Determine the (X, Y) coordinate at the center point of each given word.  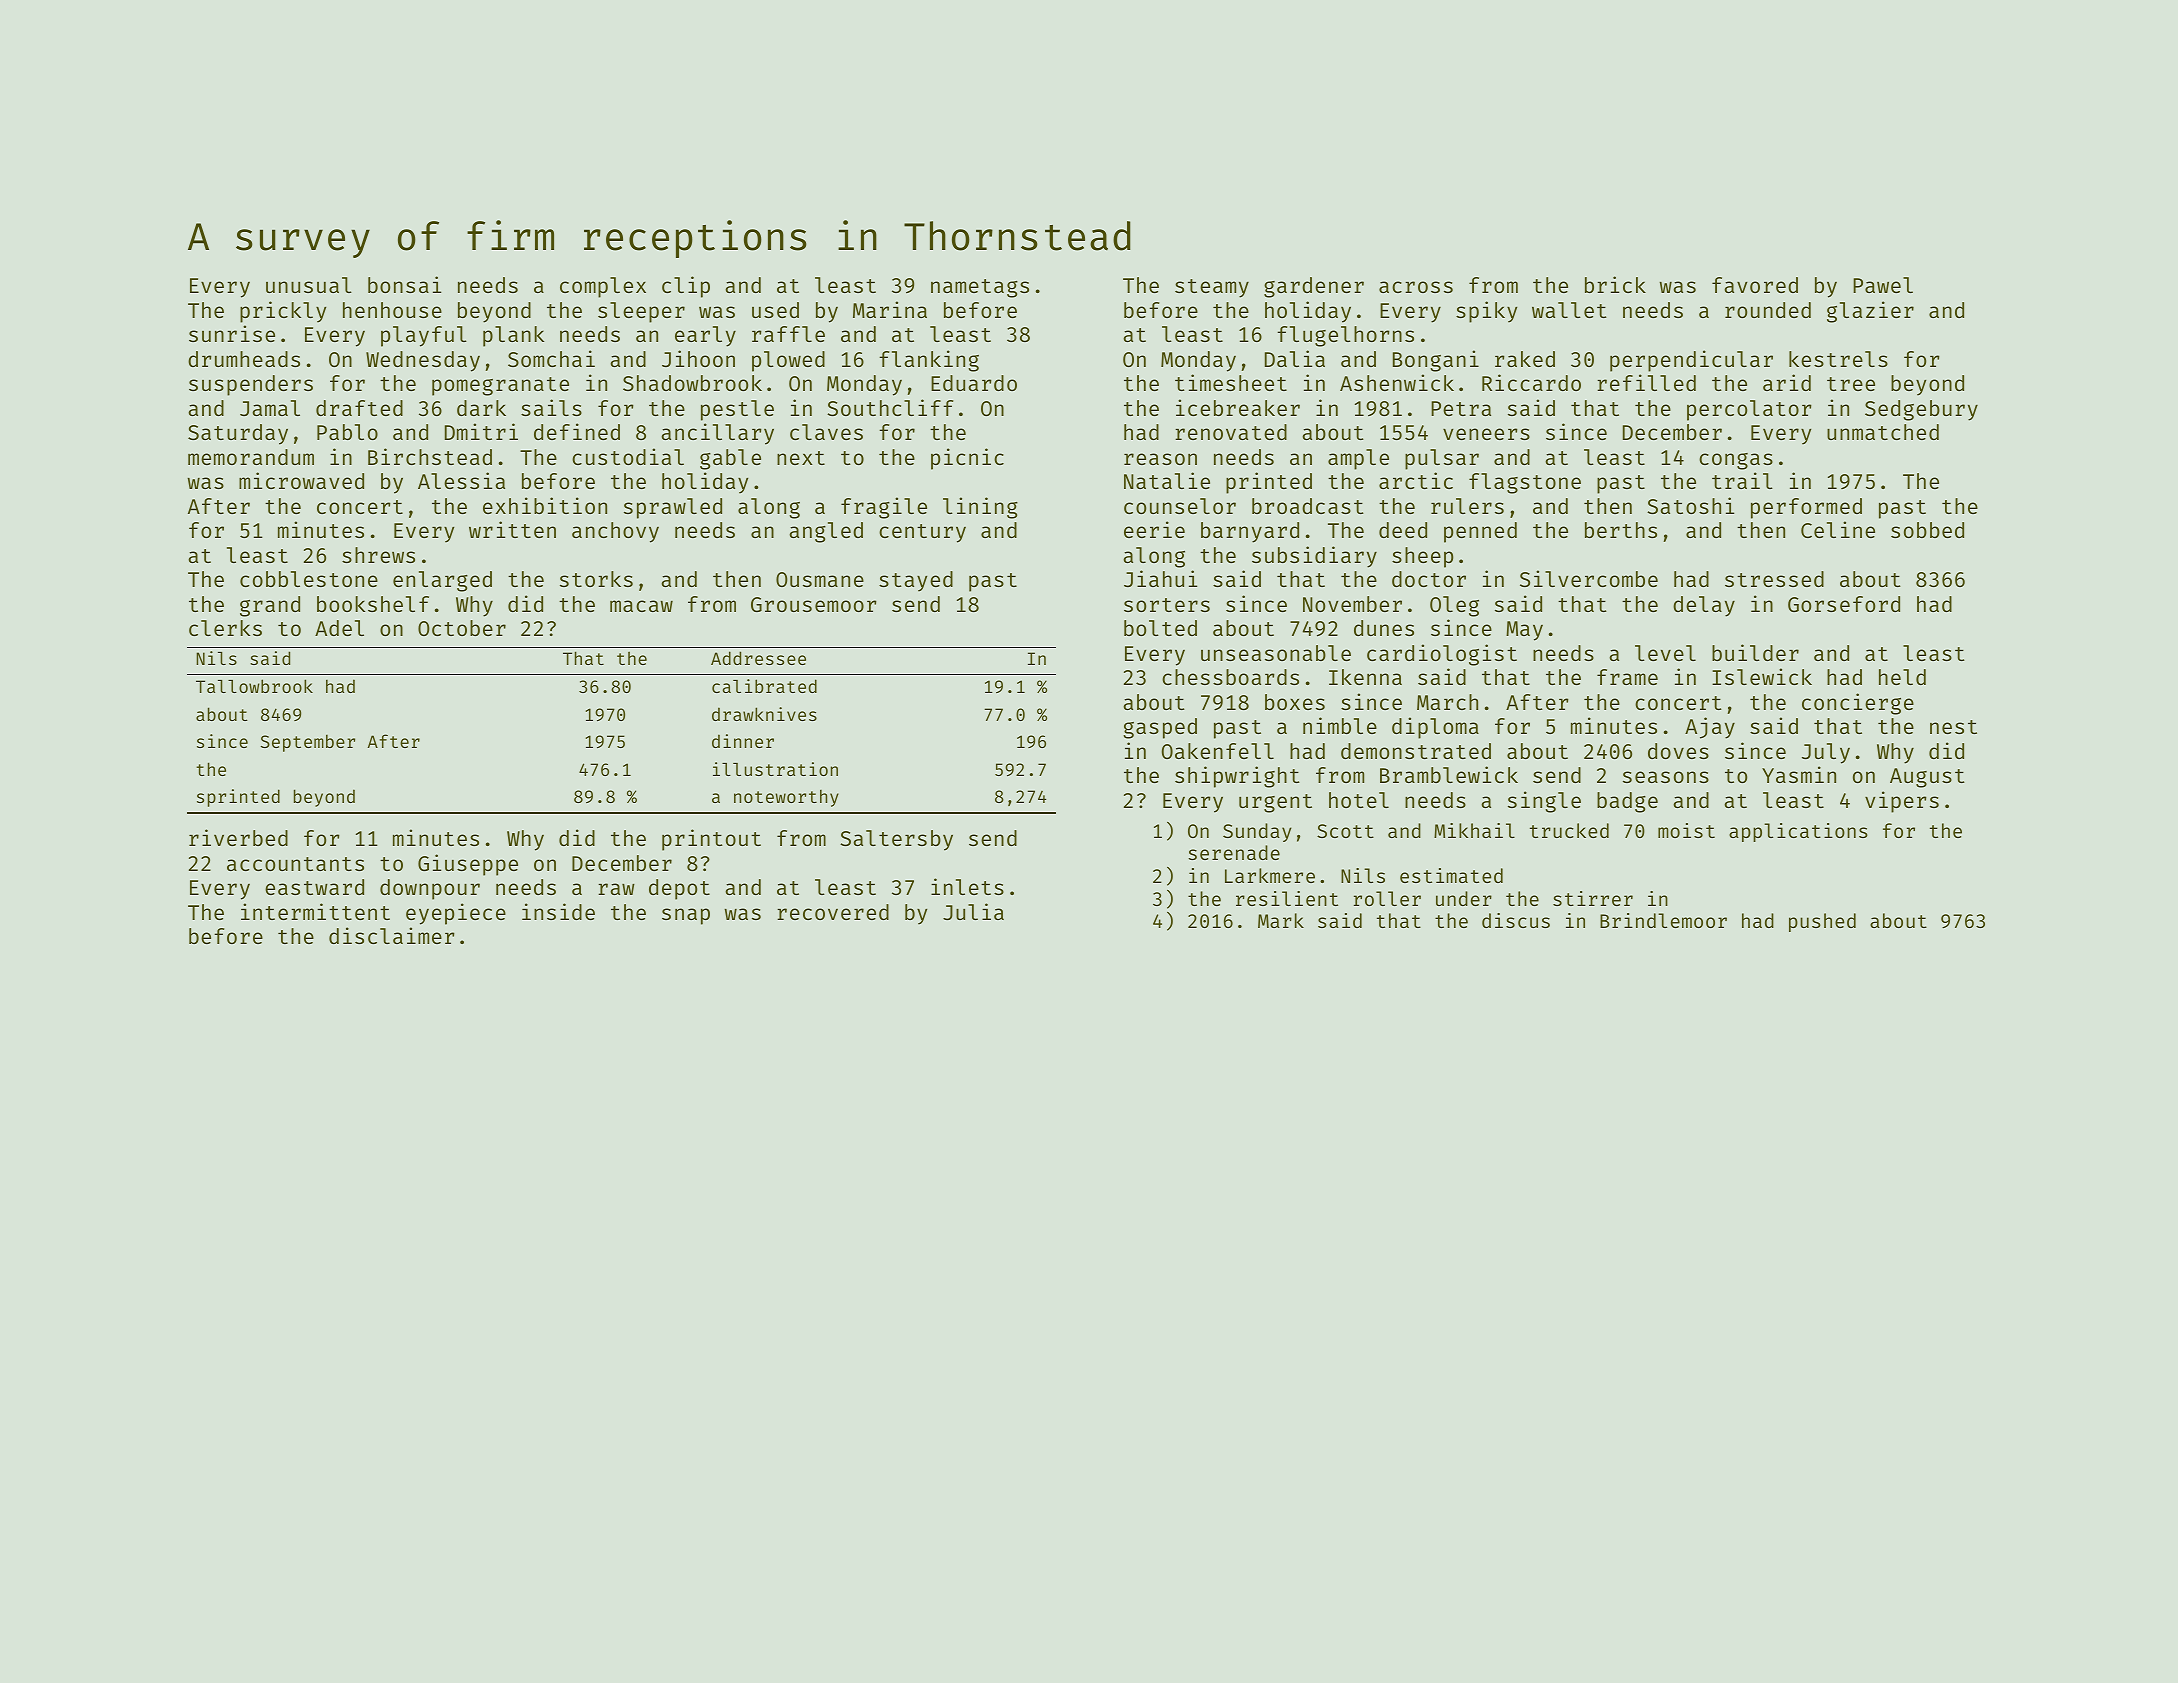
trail (1742, 480)
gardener (1314, 287)
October (462, 628)
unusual (309, 285)
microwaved (301, 480)
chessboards (1230, 677)
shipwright (1237, 777)
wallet (1569, 310)
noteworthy (786, 798)
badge (1627, 802)
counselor (1180, 506)
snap (686, 916)
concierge (1858, 704)
